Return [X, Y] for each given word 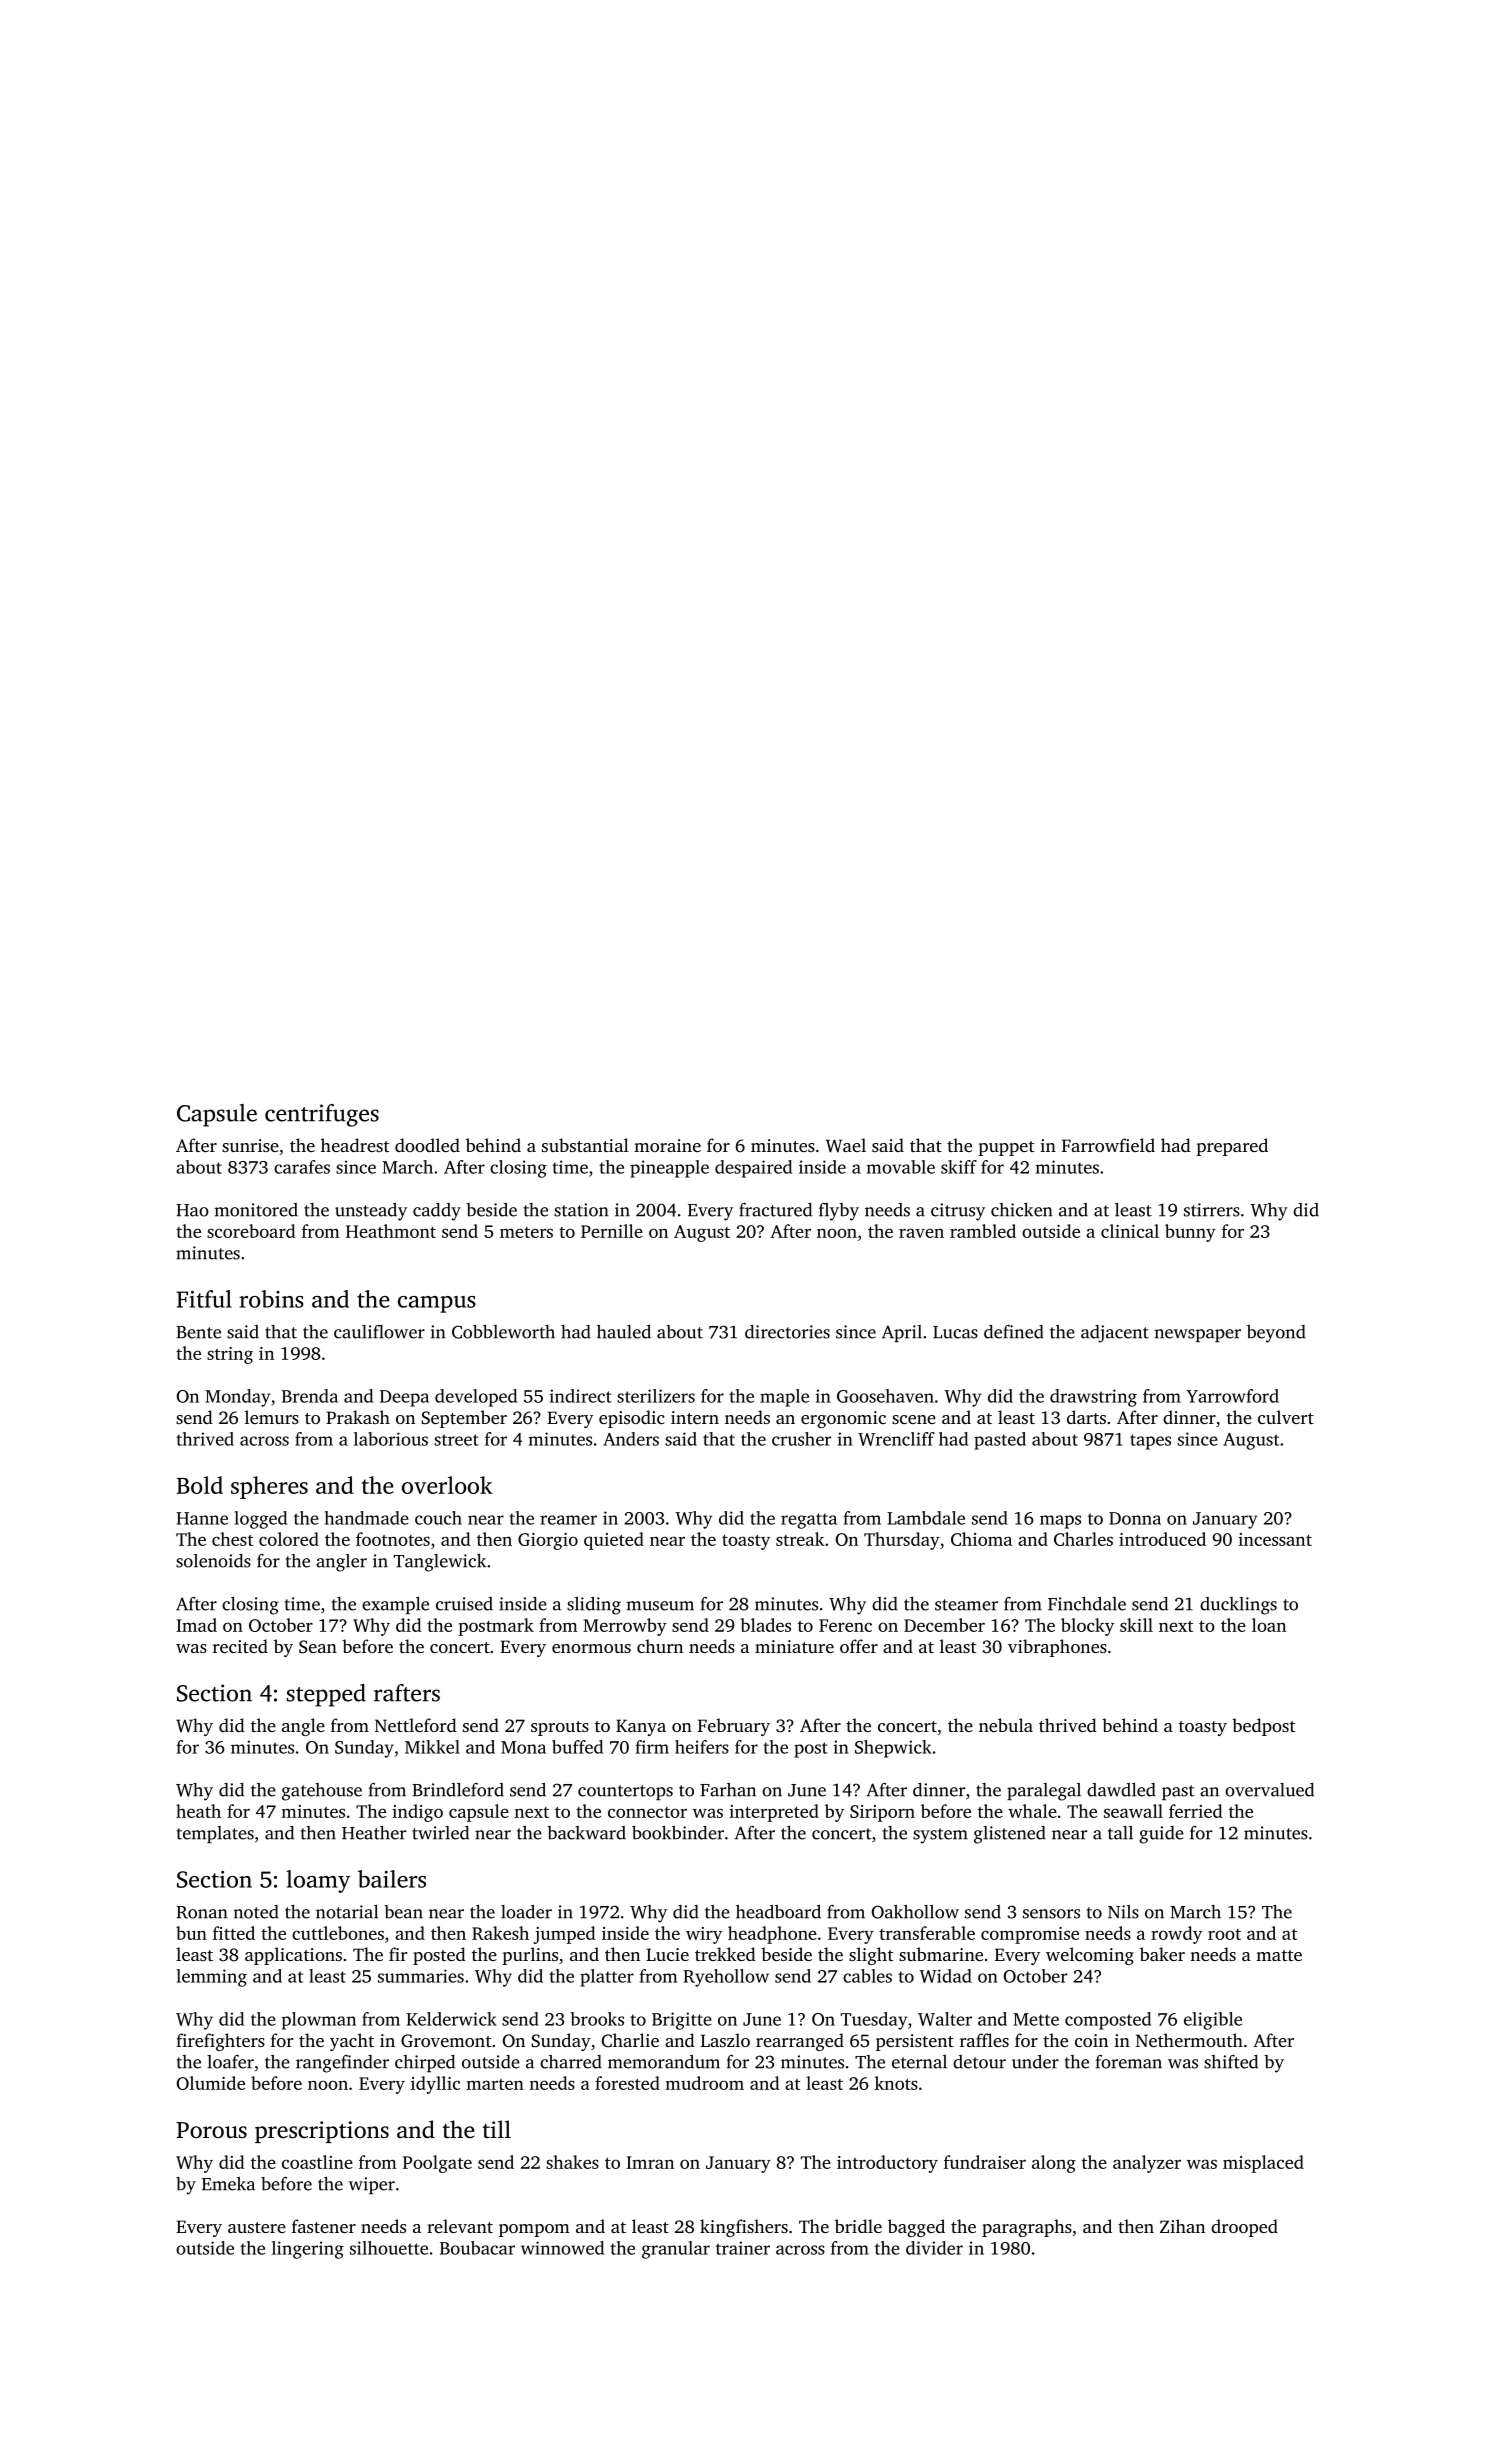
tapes [1150, 1442]
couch [438, 1518]
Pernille [612, 1231]
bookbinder [678, 1833]
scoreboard [251, 1231]
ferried [1196, 1811]
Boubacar [477, 2248]
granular [676, 2250]
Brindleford [458, 1790]
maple [784, 1398]
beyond [1276, 1334]
